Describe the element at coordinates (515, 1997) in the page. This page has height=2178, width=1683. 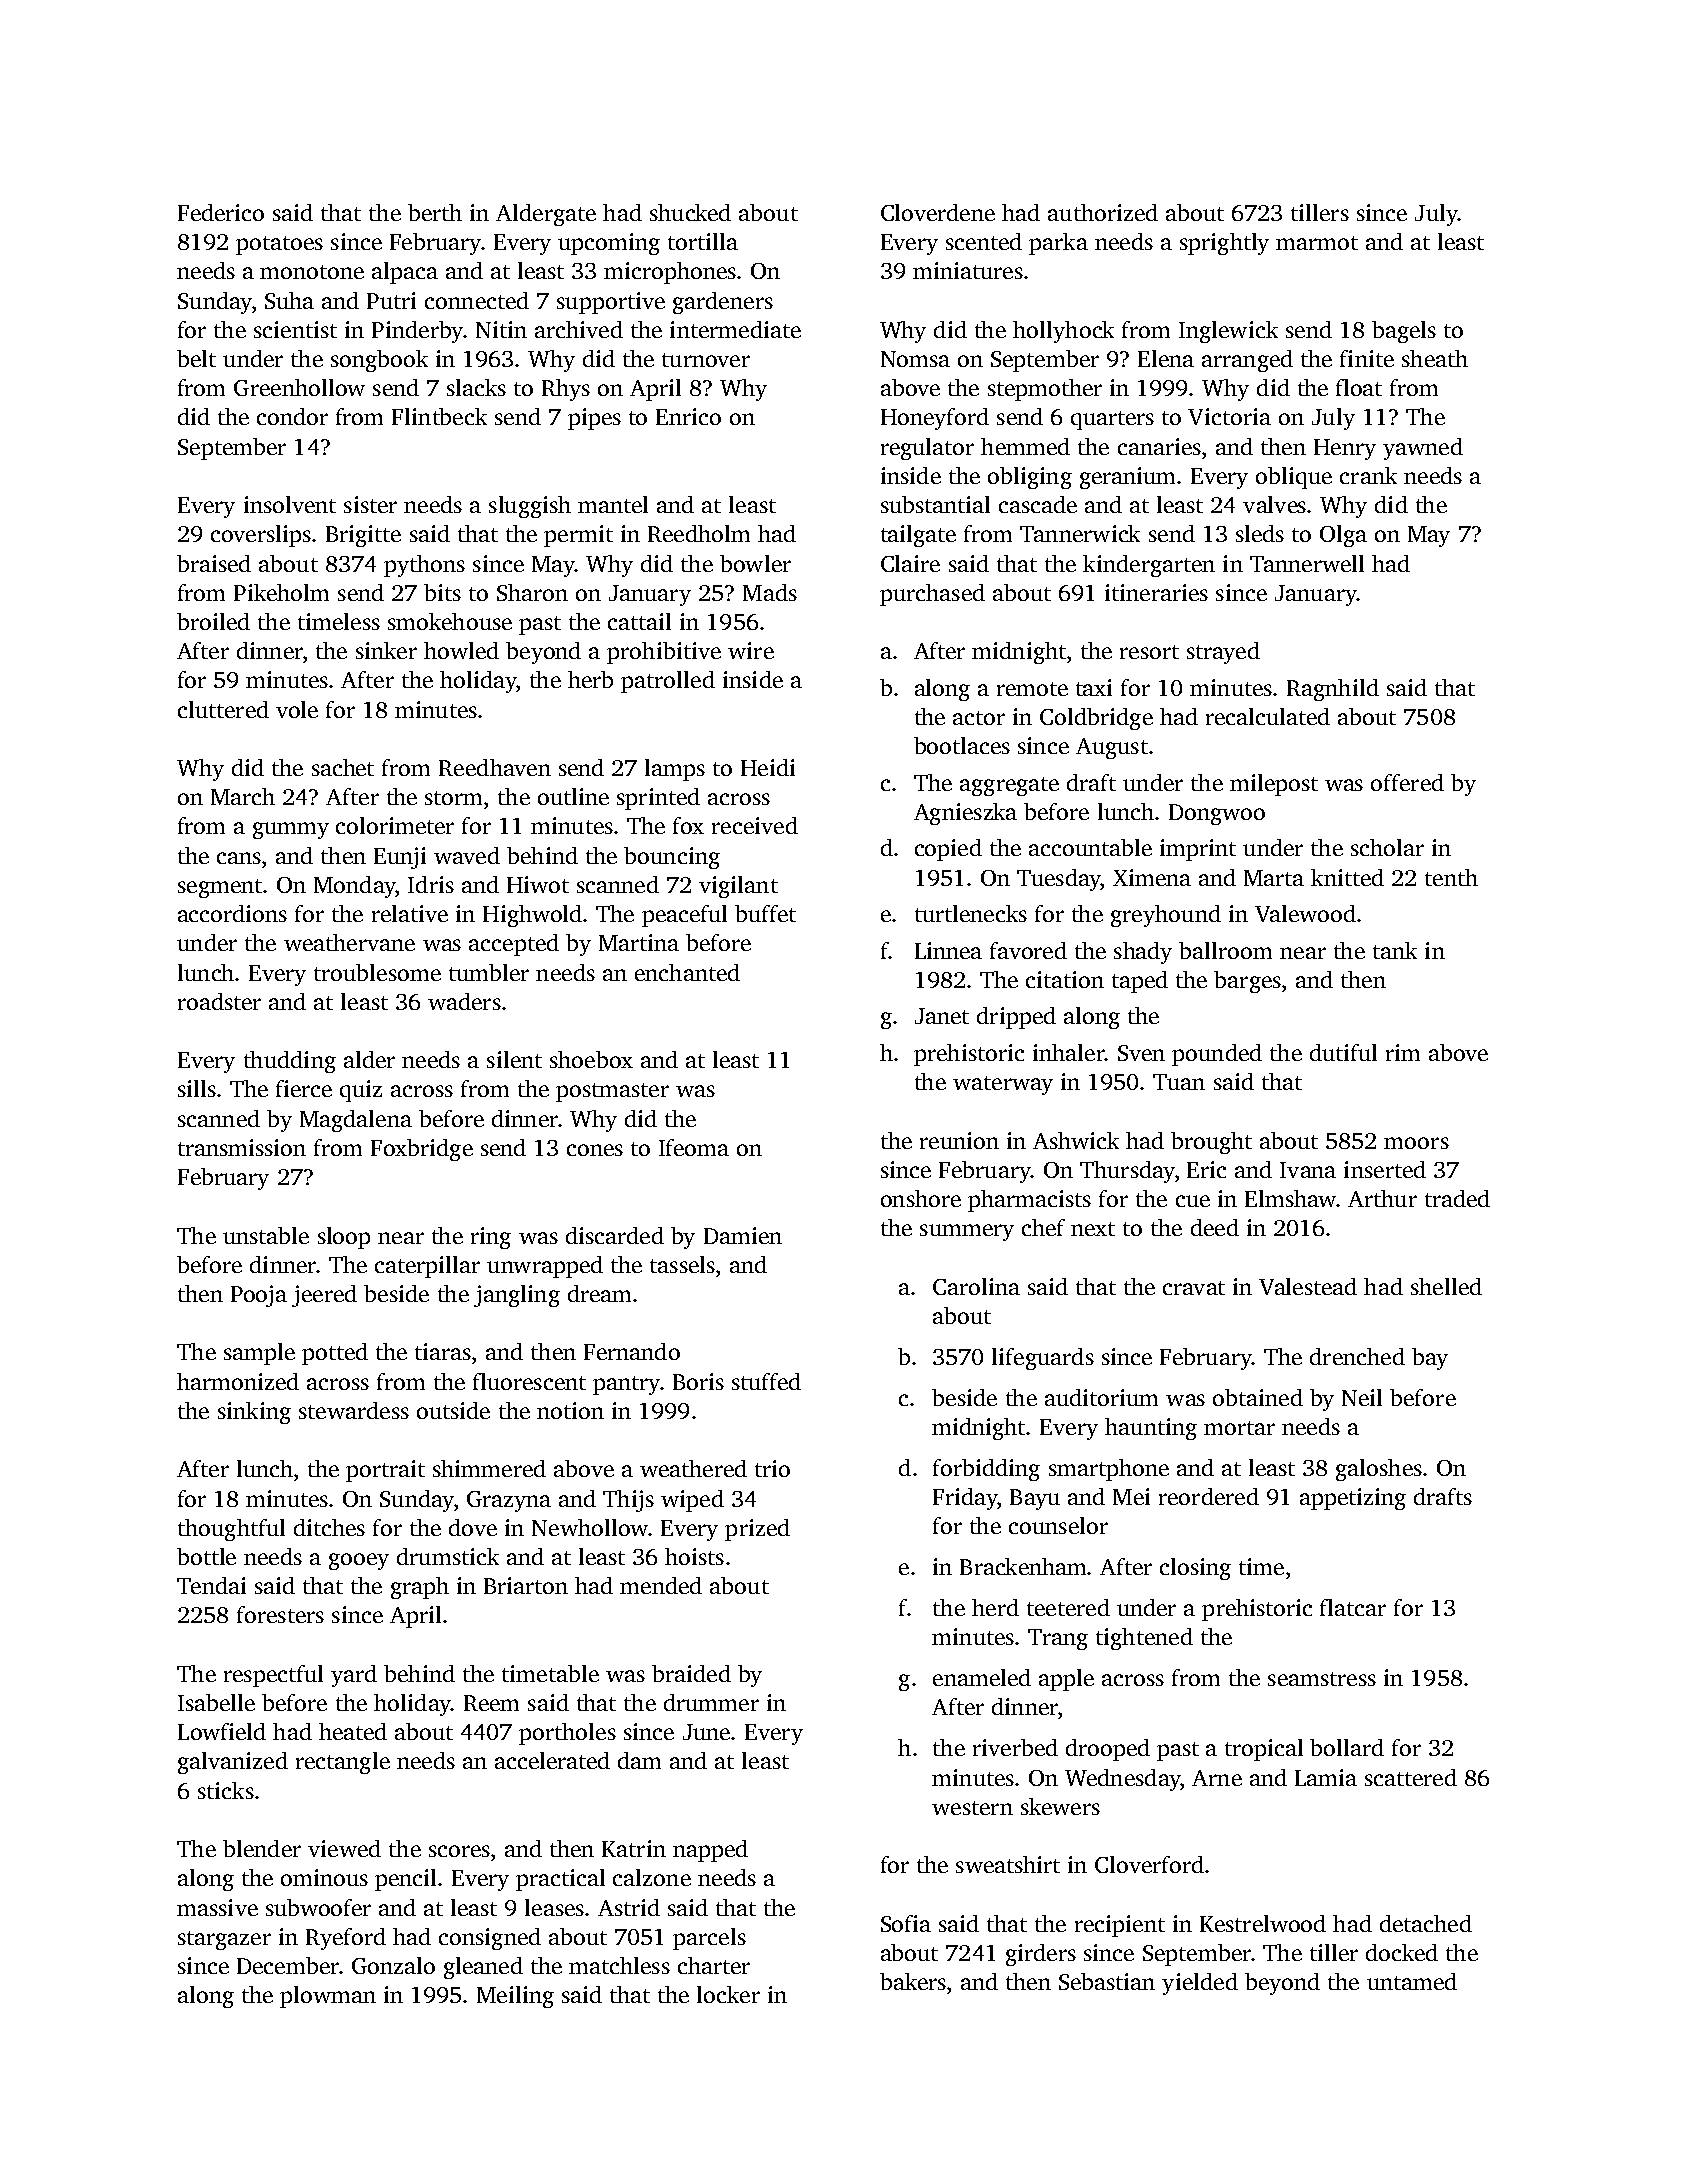
I see `Meiling` at that location.
